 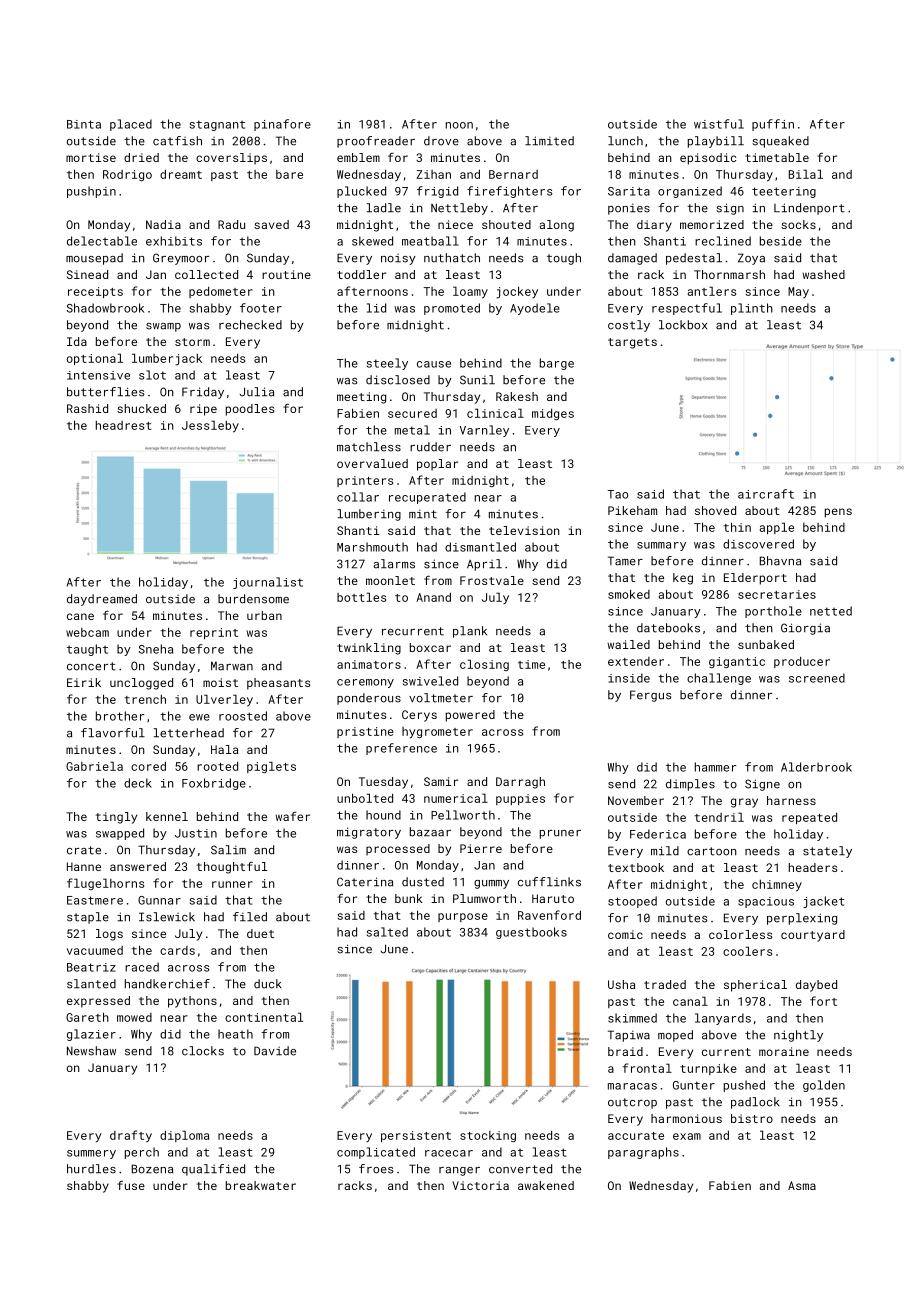 I want to click on Newshaw, so click(x=91, y=1051).
